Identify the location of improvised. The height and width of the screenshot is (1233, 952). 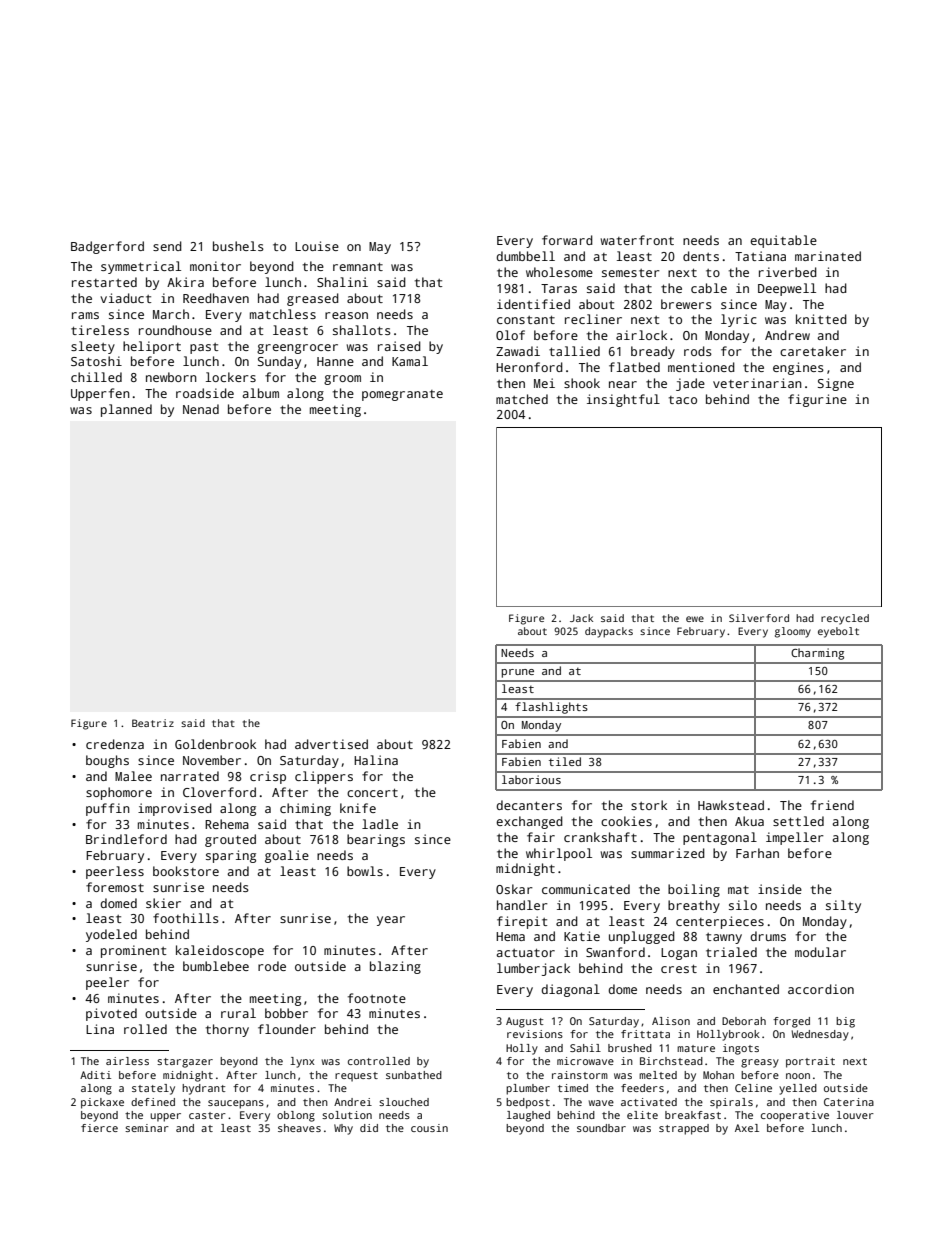
(175, 809).
